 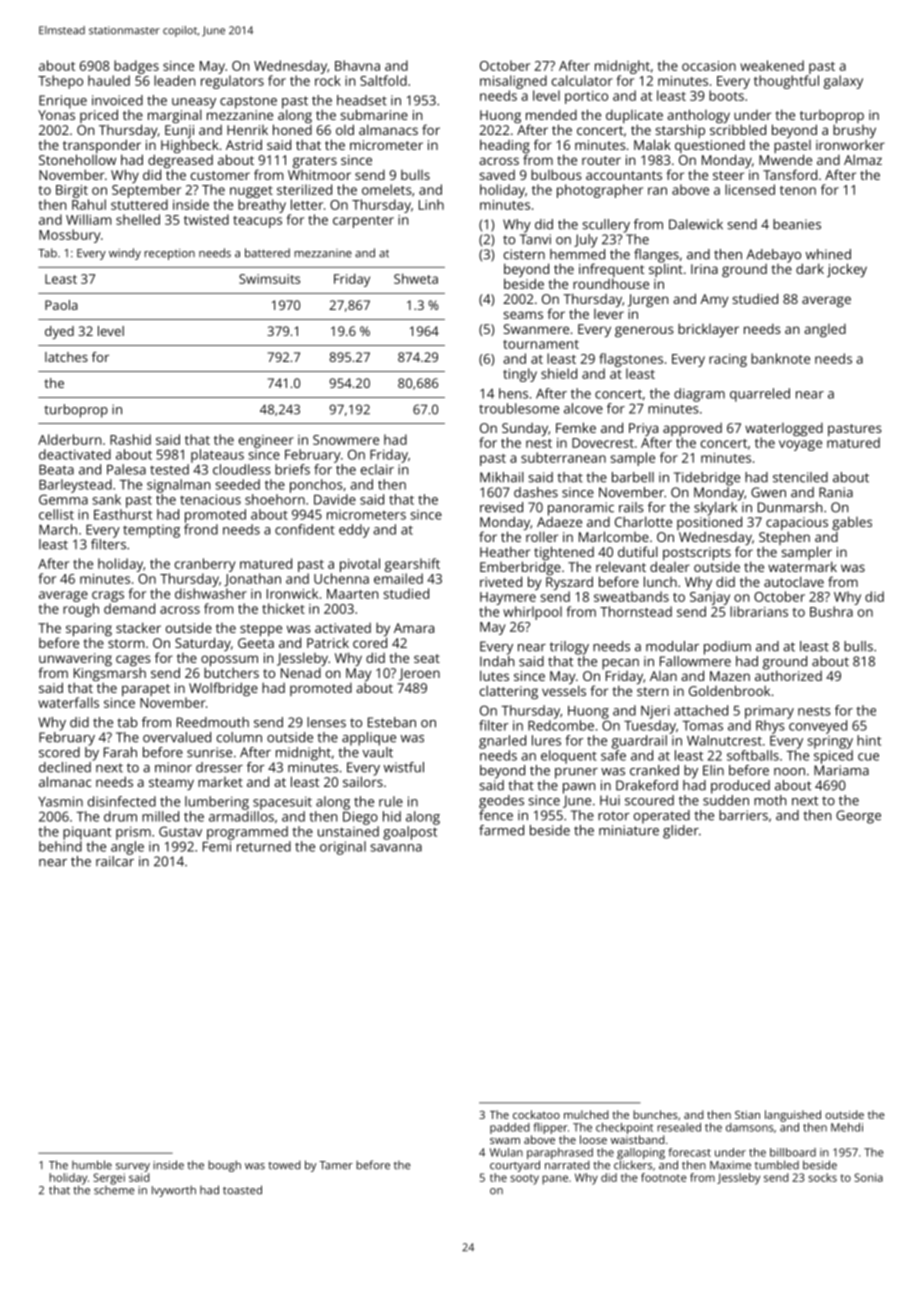 What do you see at coordinates (275, 499) in the page?
I see `shoehorn` at bounding box center [275, 499].
